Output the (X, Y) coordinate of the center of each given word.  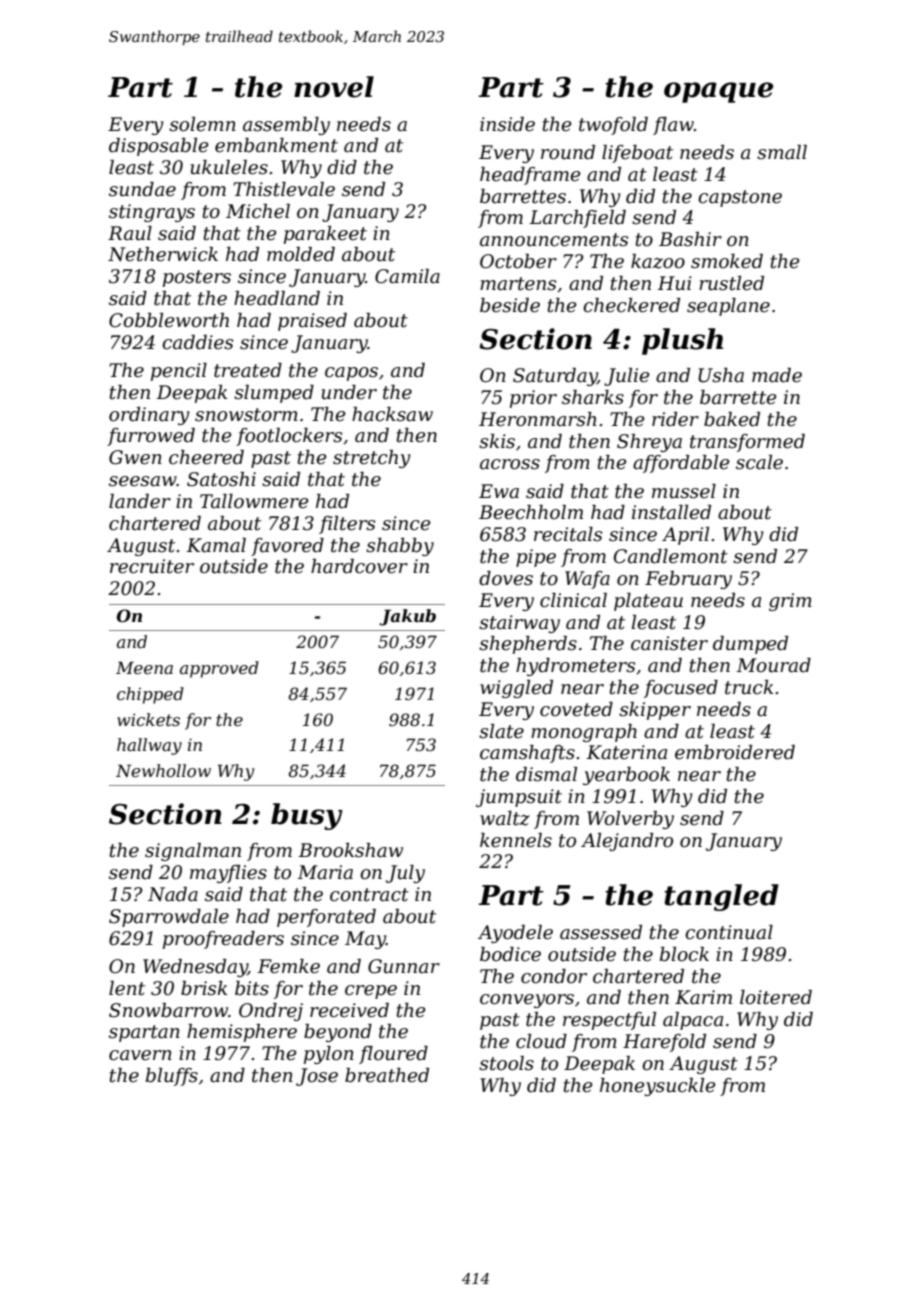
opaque (718, 92)
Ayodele (515, 934)
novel (334, 87)
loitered (776, 997)
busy (307, 816)
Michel (258, 211)
